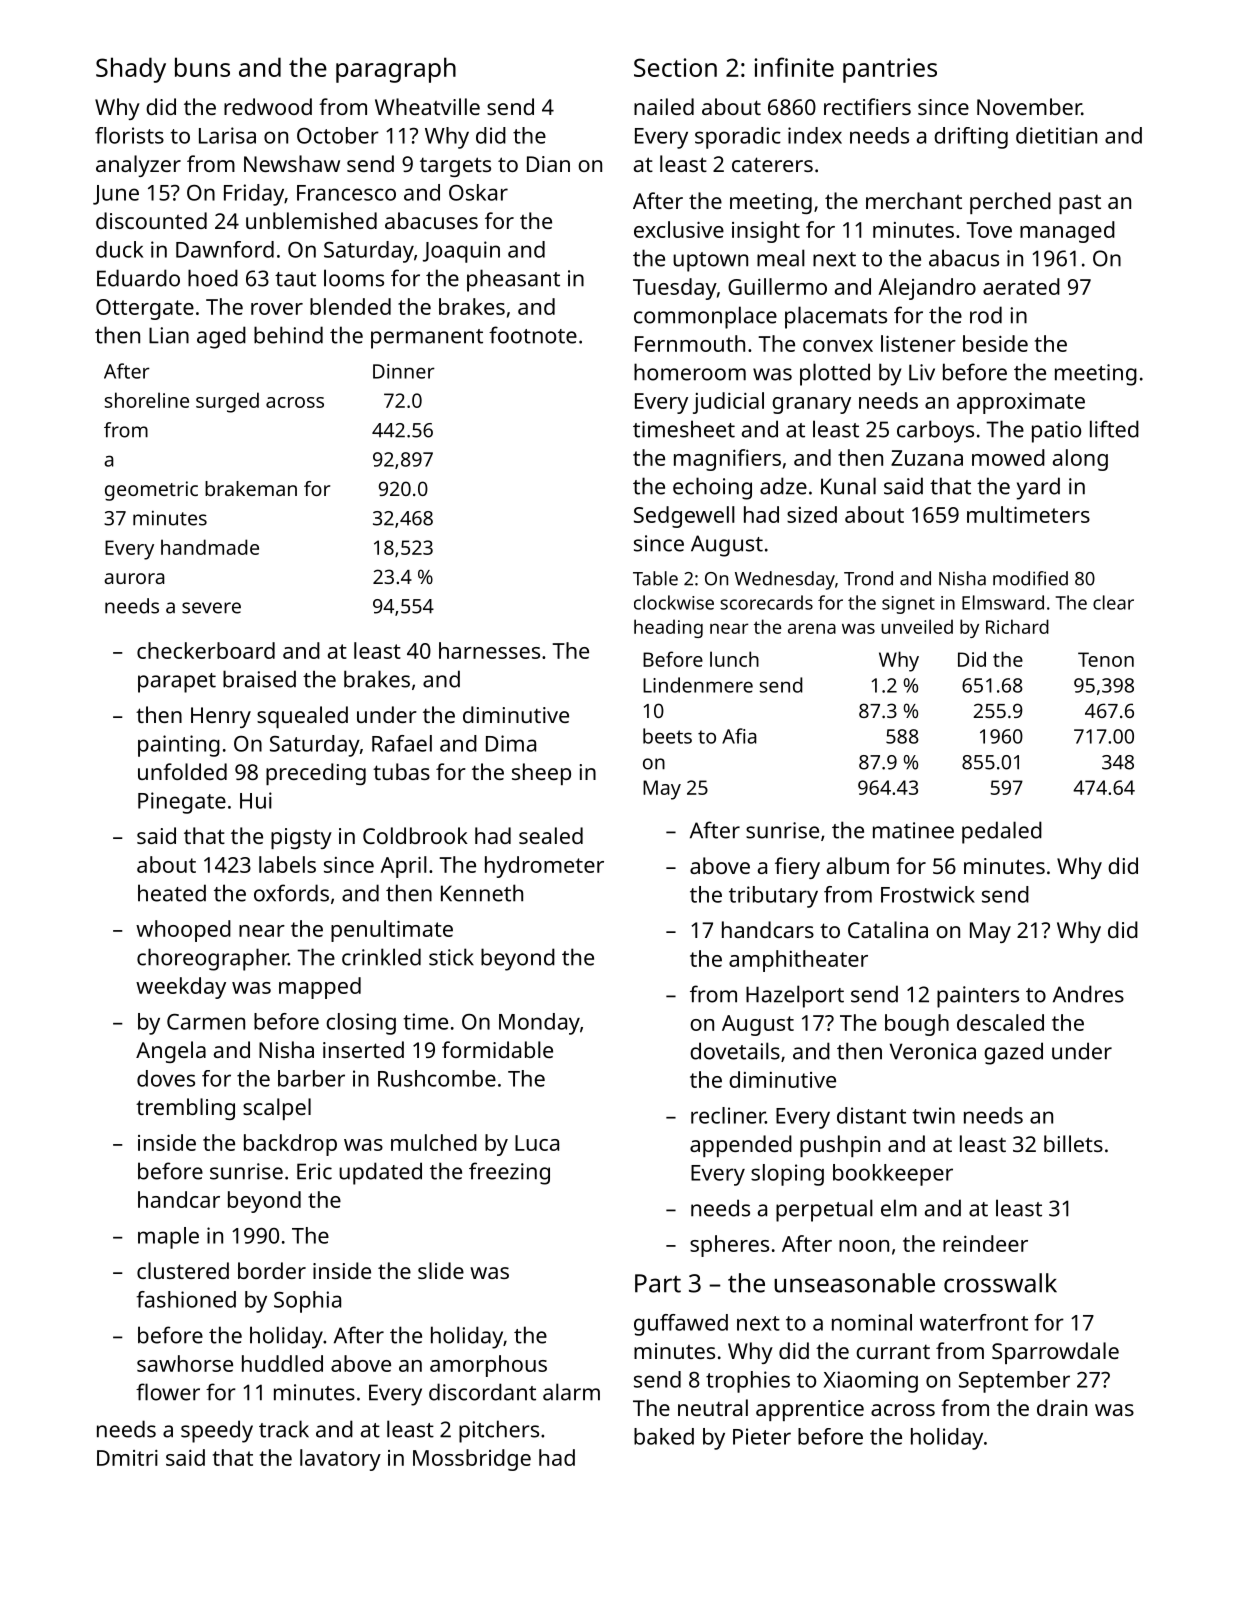 The image size is (1239, 1604). What do you see at coordinates (1029, 106) in the image?
I see `November` at bounding box center [1029, 106].
